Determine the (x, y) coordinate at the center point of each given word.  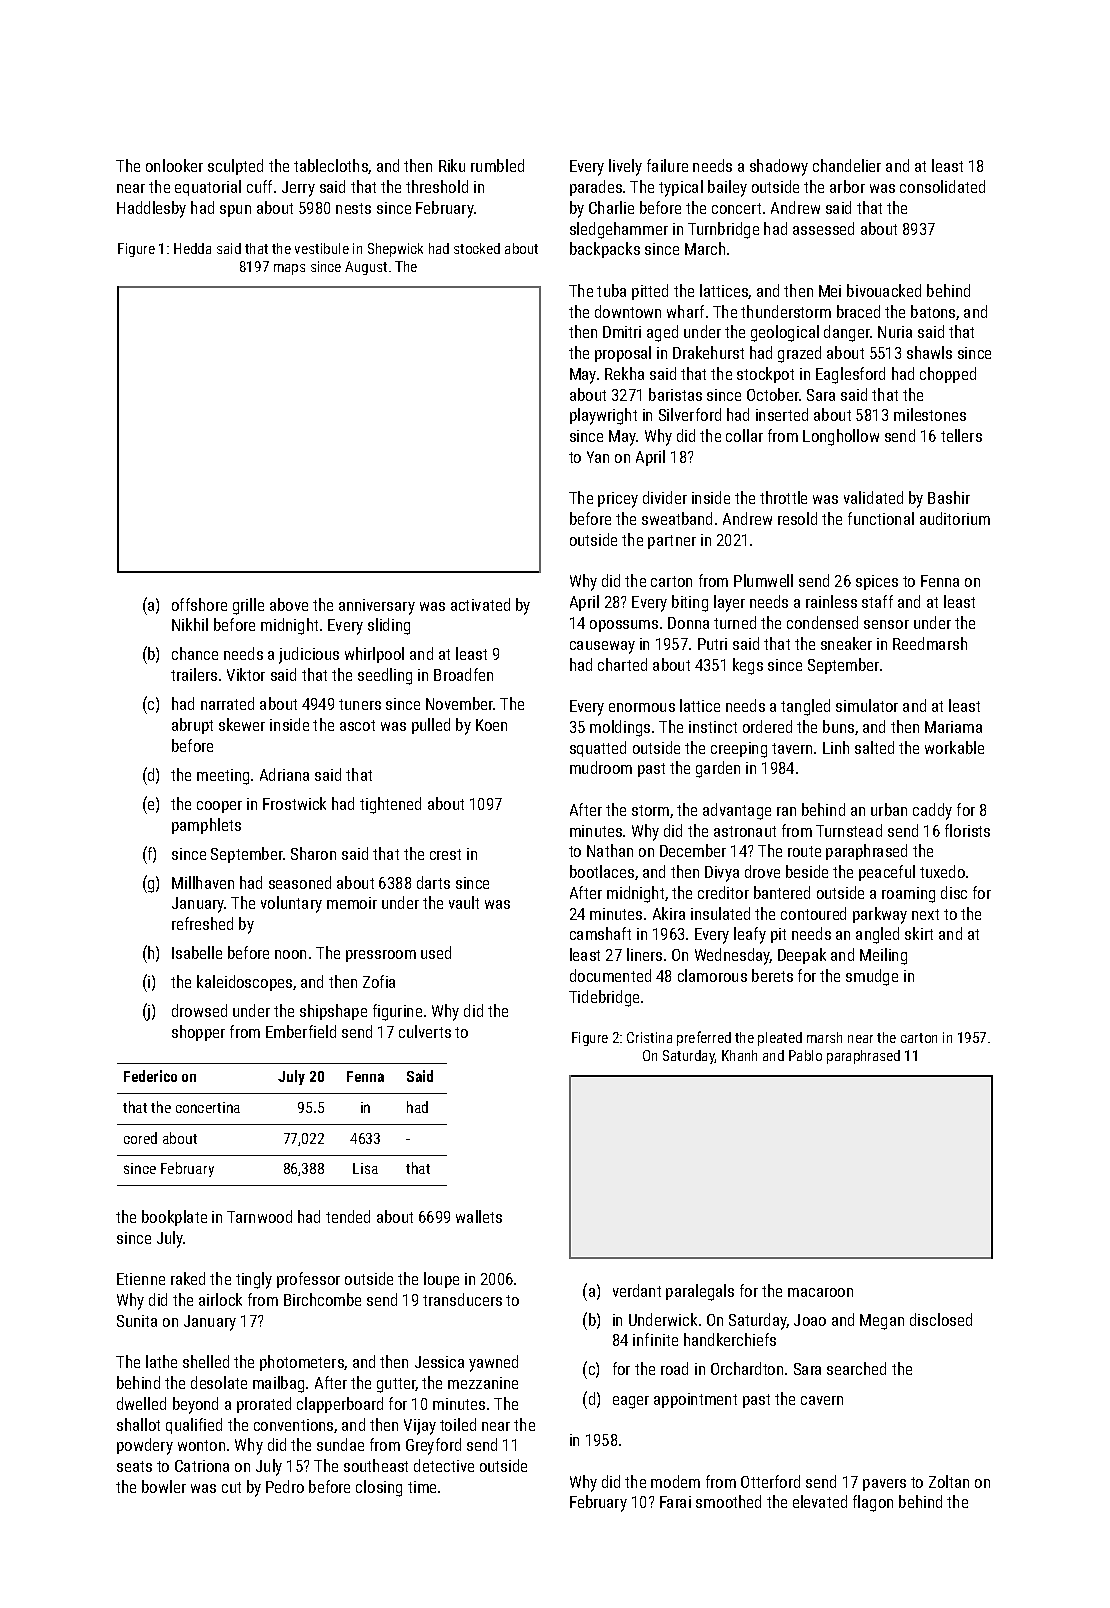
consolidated (942, 186)
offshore (199, 604)
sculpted (235, 167)
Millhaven (203, 882)
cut (231, 1487)
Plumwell (763, 580)
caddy (932, 811)
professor (308, 1280)
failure (667, 165)
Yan (598, 457)
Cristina (649, 1037)
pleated (780, 1039)
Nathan (610, 850)
